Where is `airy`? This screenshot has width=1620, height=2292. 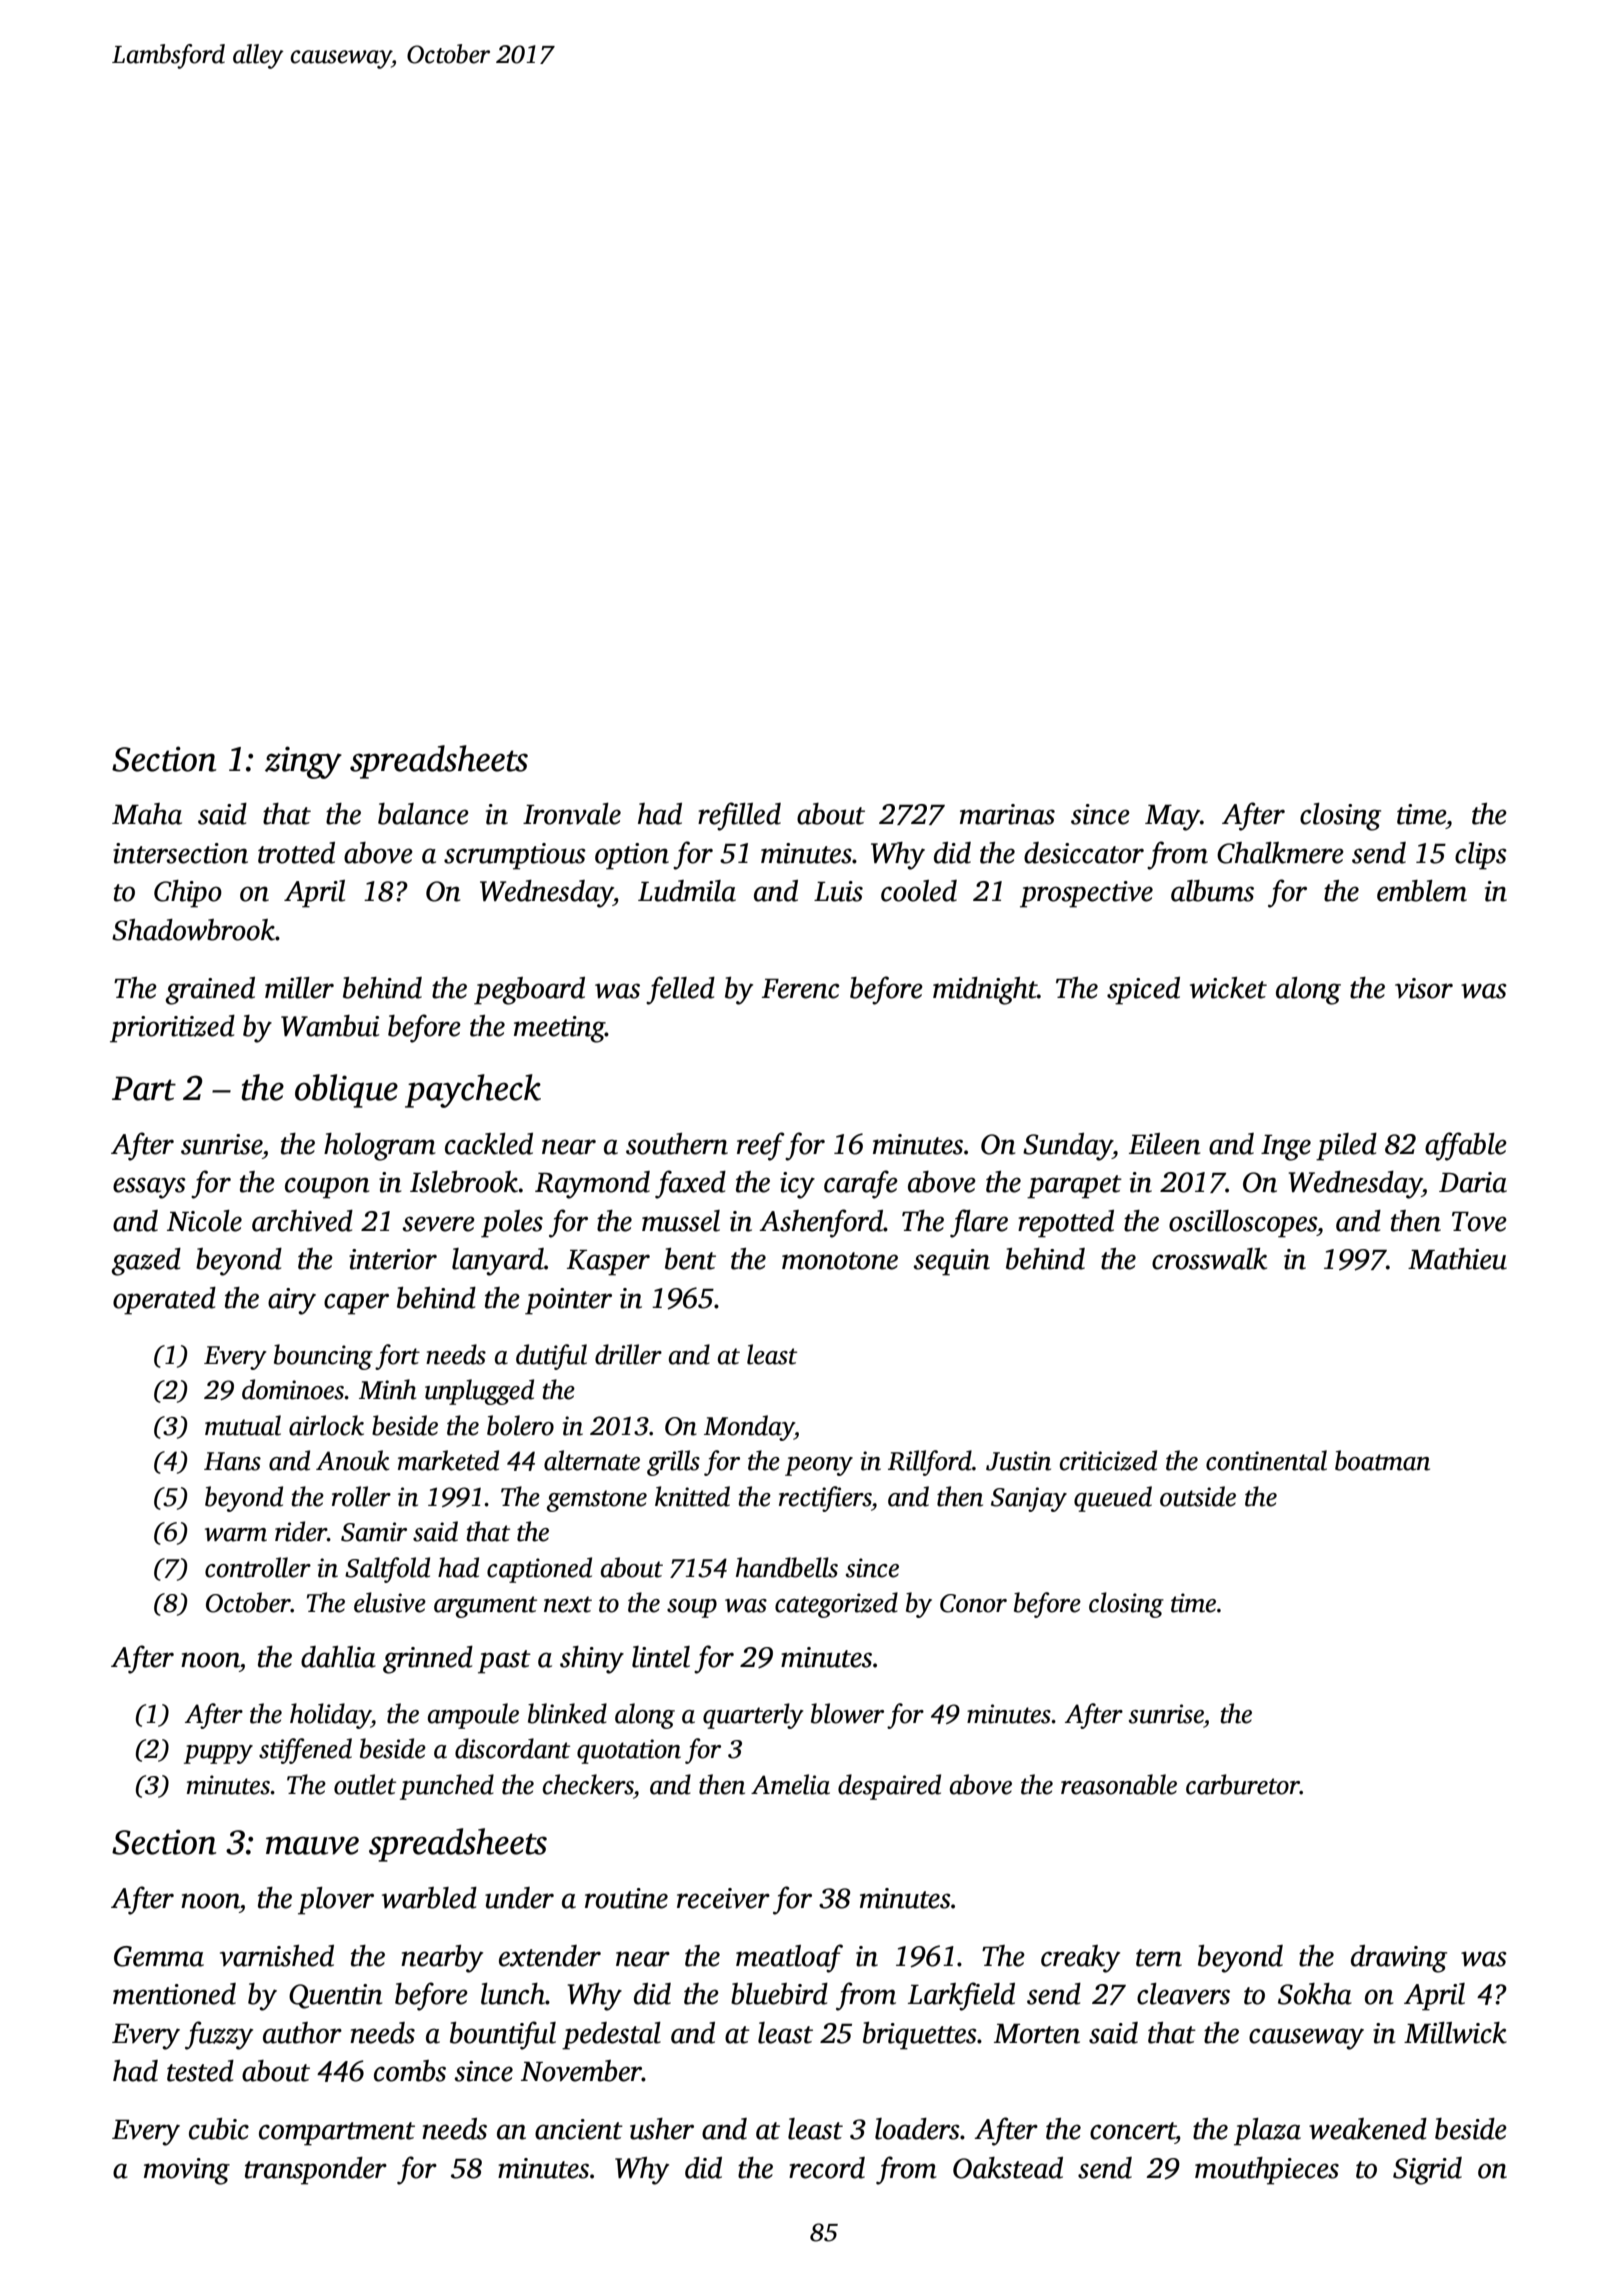
airy is located at coordinates (292, 1301).
